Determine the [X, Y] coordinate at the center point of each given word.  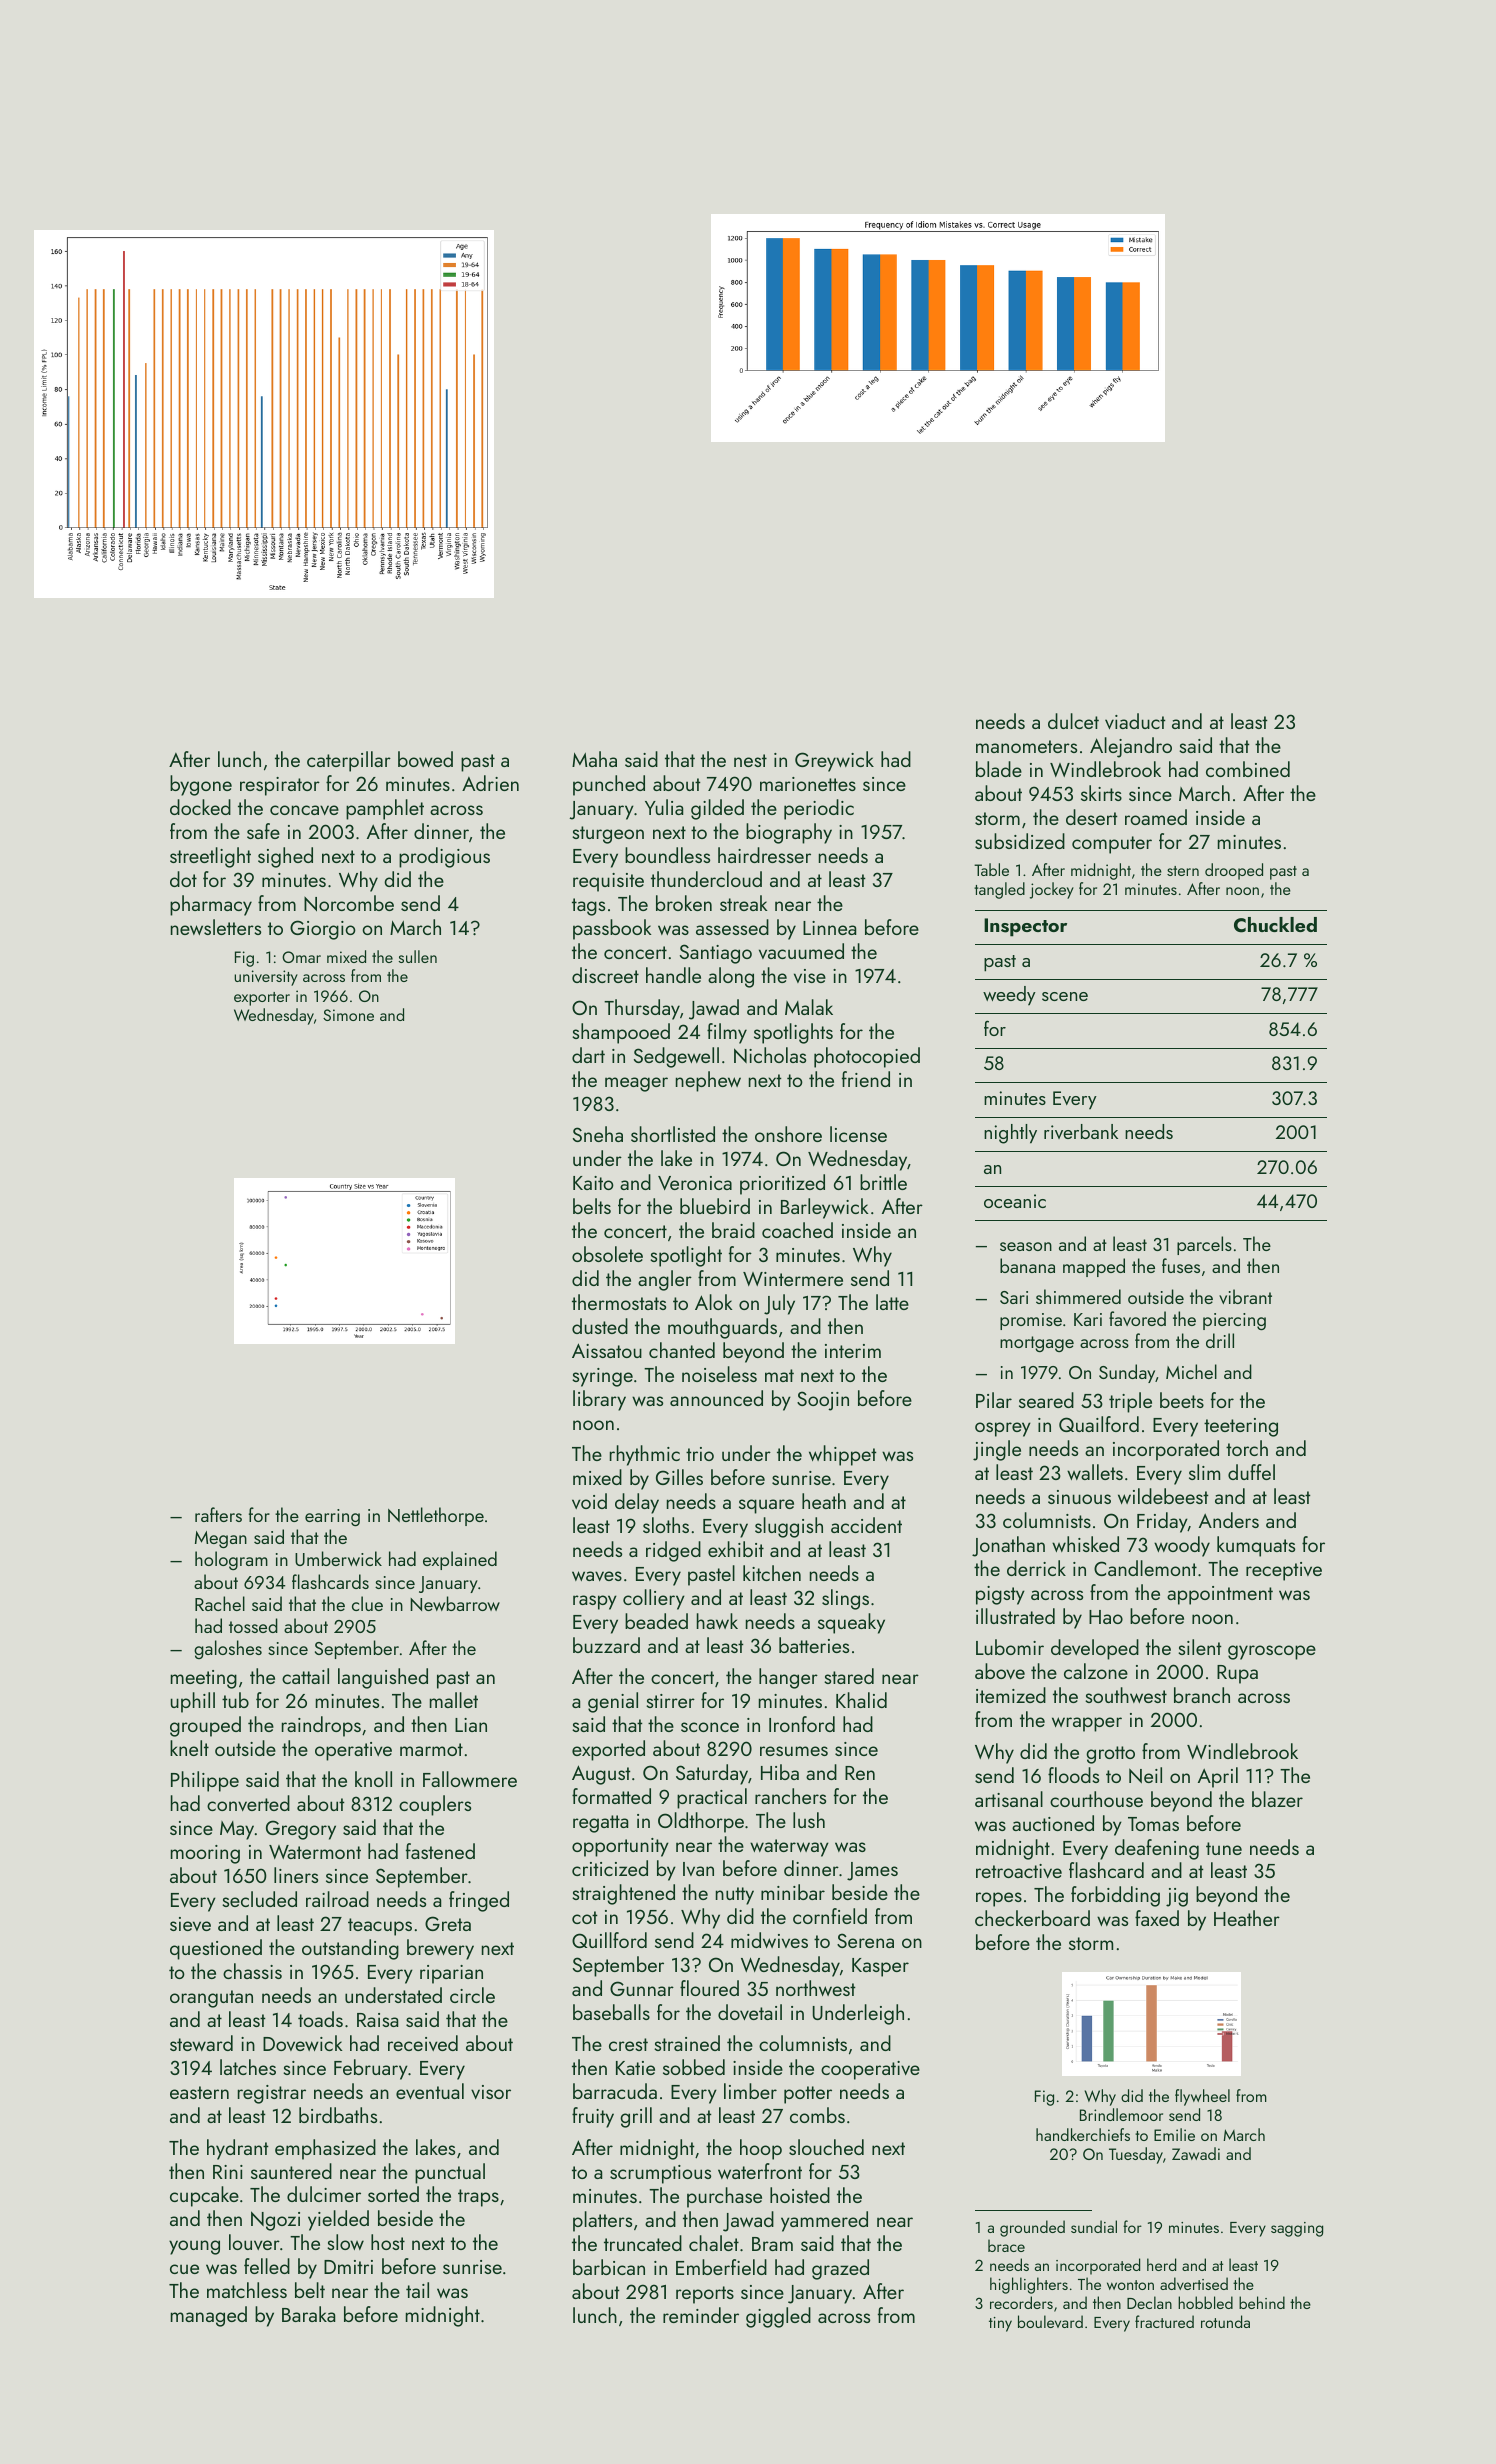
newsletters [216, 927]
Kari [1088, 1319]
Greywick [834, 761]
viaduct [1135, 721]
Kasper [880, 1967]
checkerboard [1032, 1918]
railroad [337, 1899]
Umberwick [338, 1558]
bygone [201, 785]
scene [1065, 996]
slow [345, 2242]
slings [845, 1599]
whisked [1085, 1544]
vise [810, 976]
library [599, 1400]
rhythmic [645, 1455]
